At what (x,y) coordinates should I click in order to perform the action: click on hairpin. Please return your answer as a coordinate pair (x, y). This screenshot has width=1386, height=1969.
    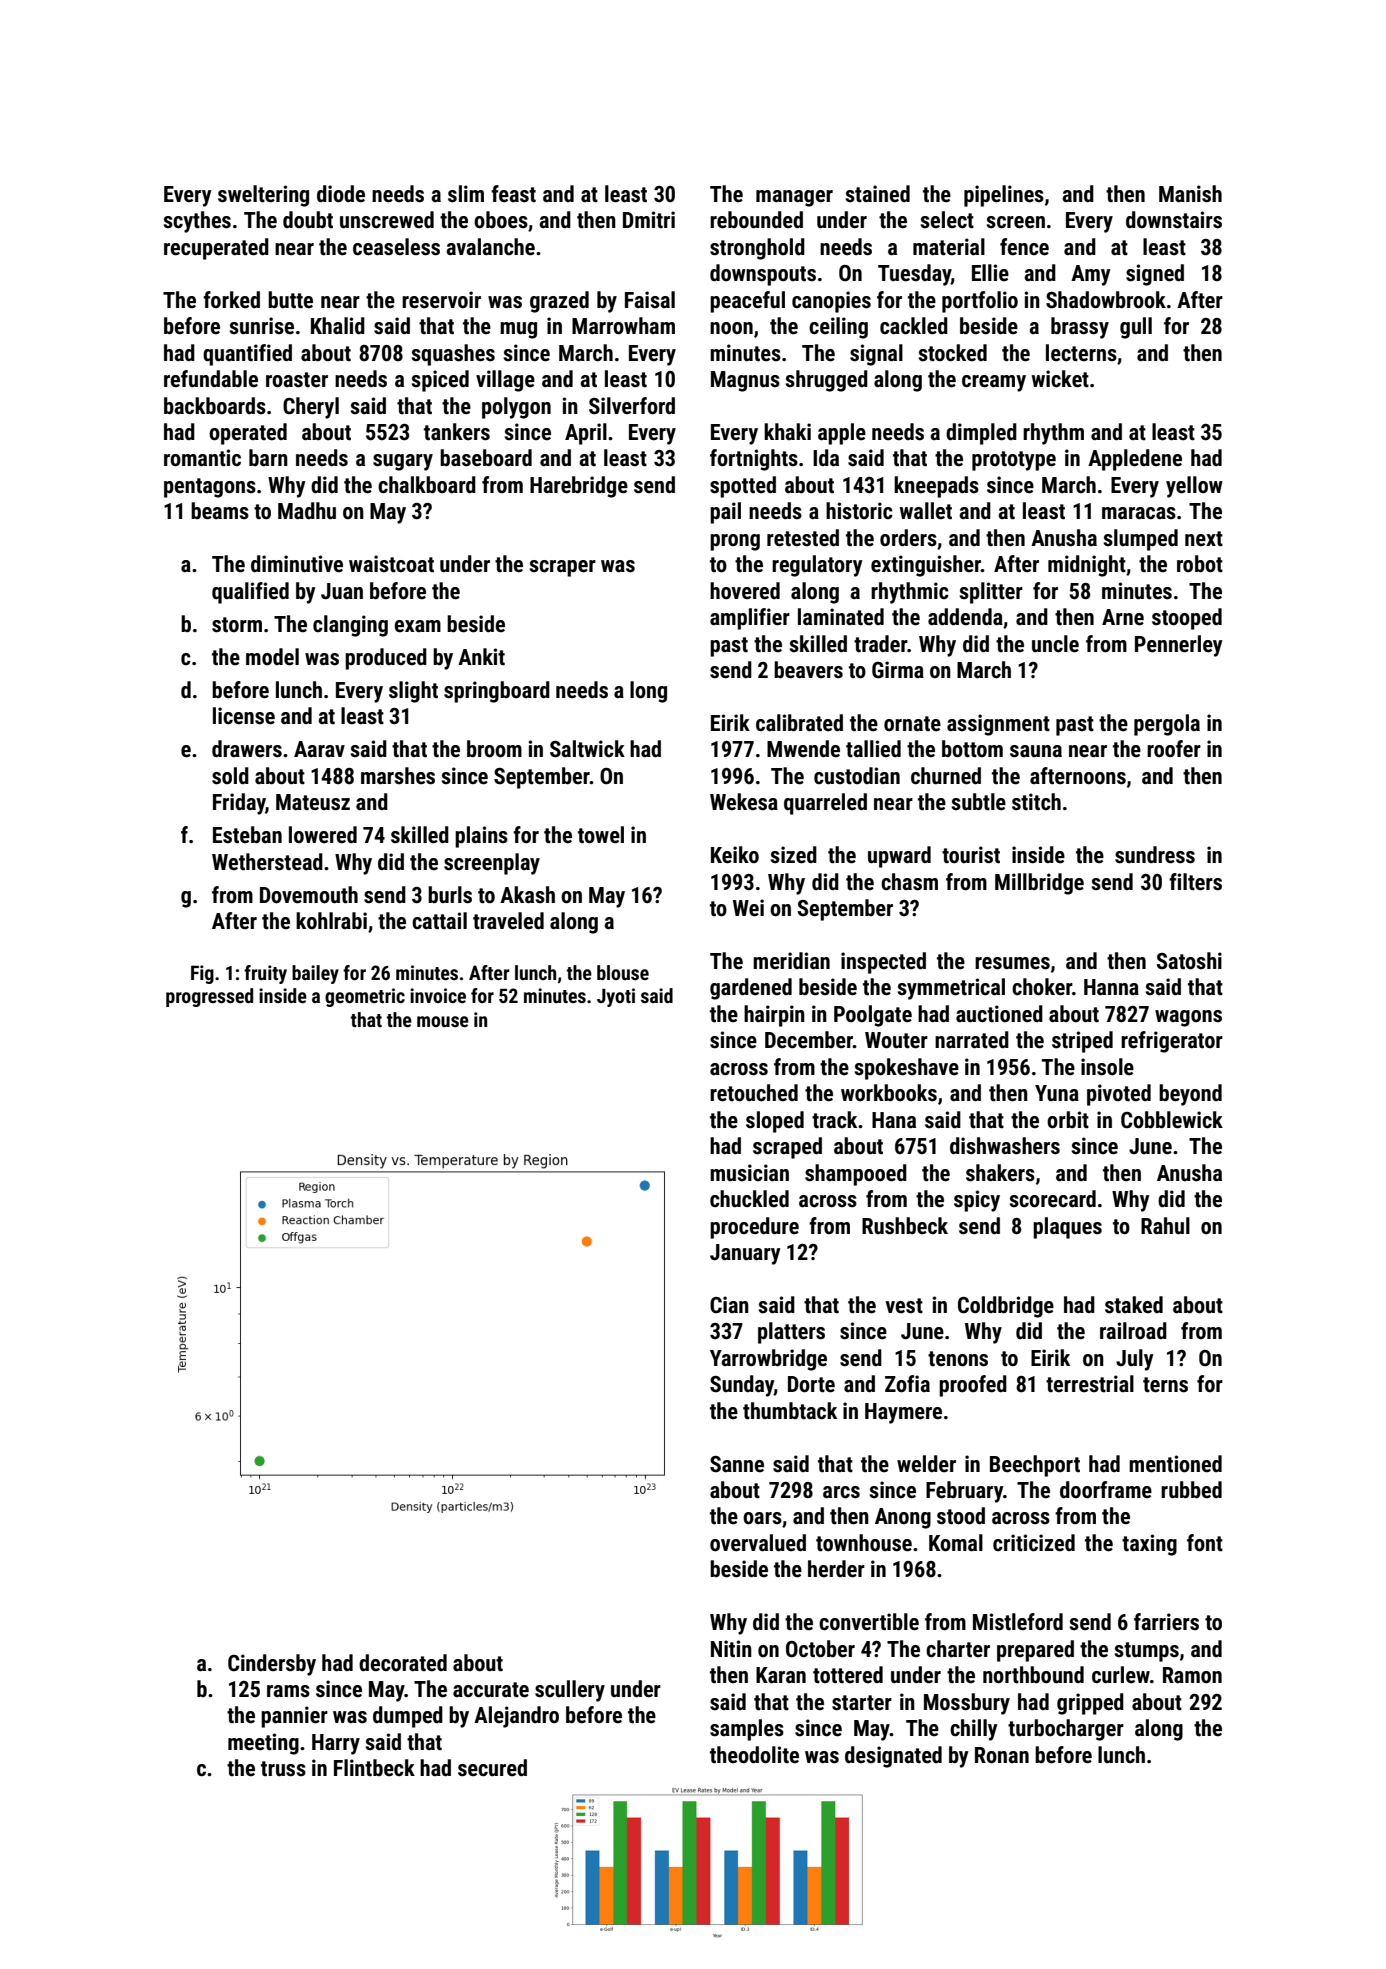
    Looking at the image, I should click on (774, 1016).
